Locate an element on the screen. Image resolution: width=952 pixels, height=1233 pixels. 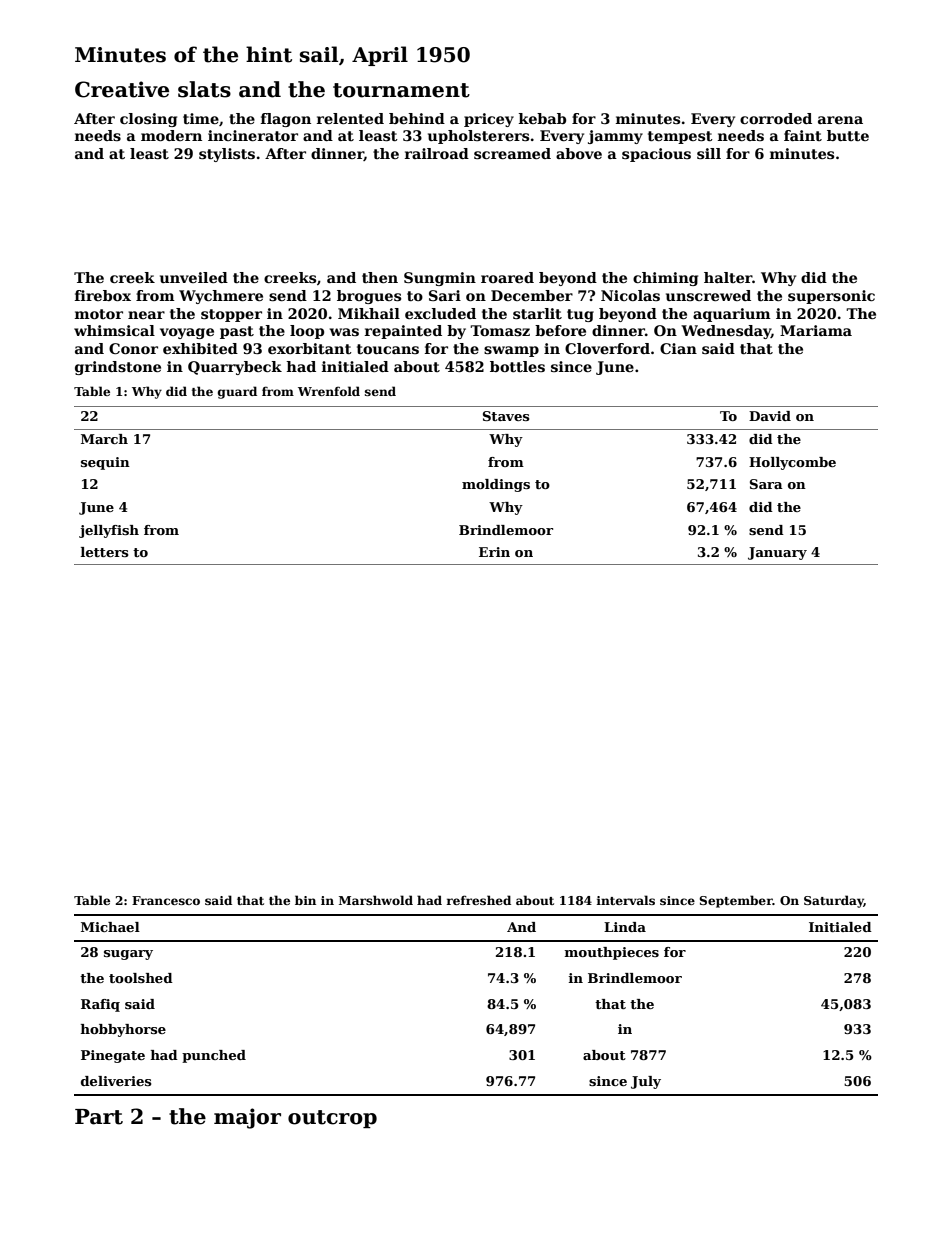
Staves is located at coordinates (506, 416).
